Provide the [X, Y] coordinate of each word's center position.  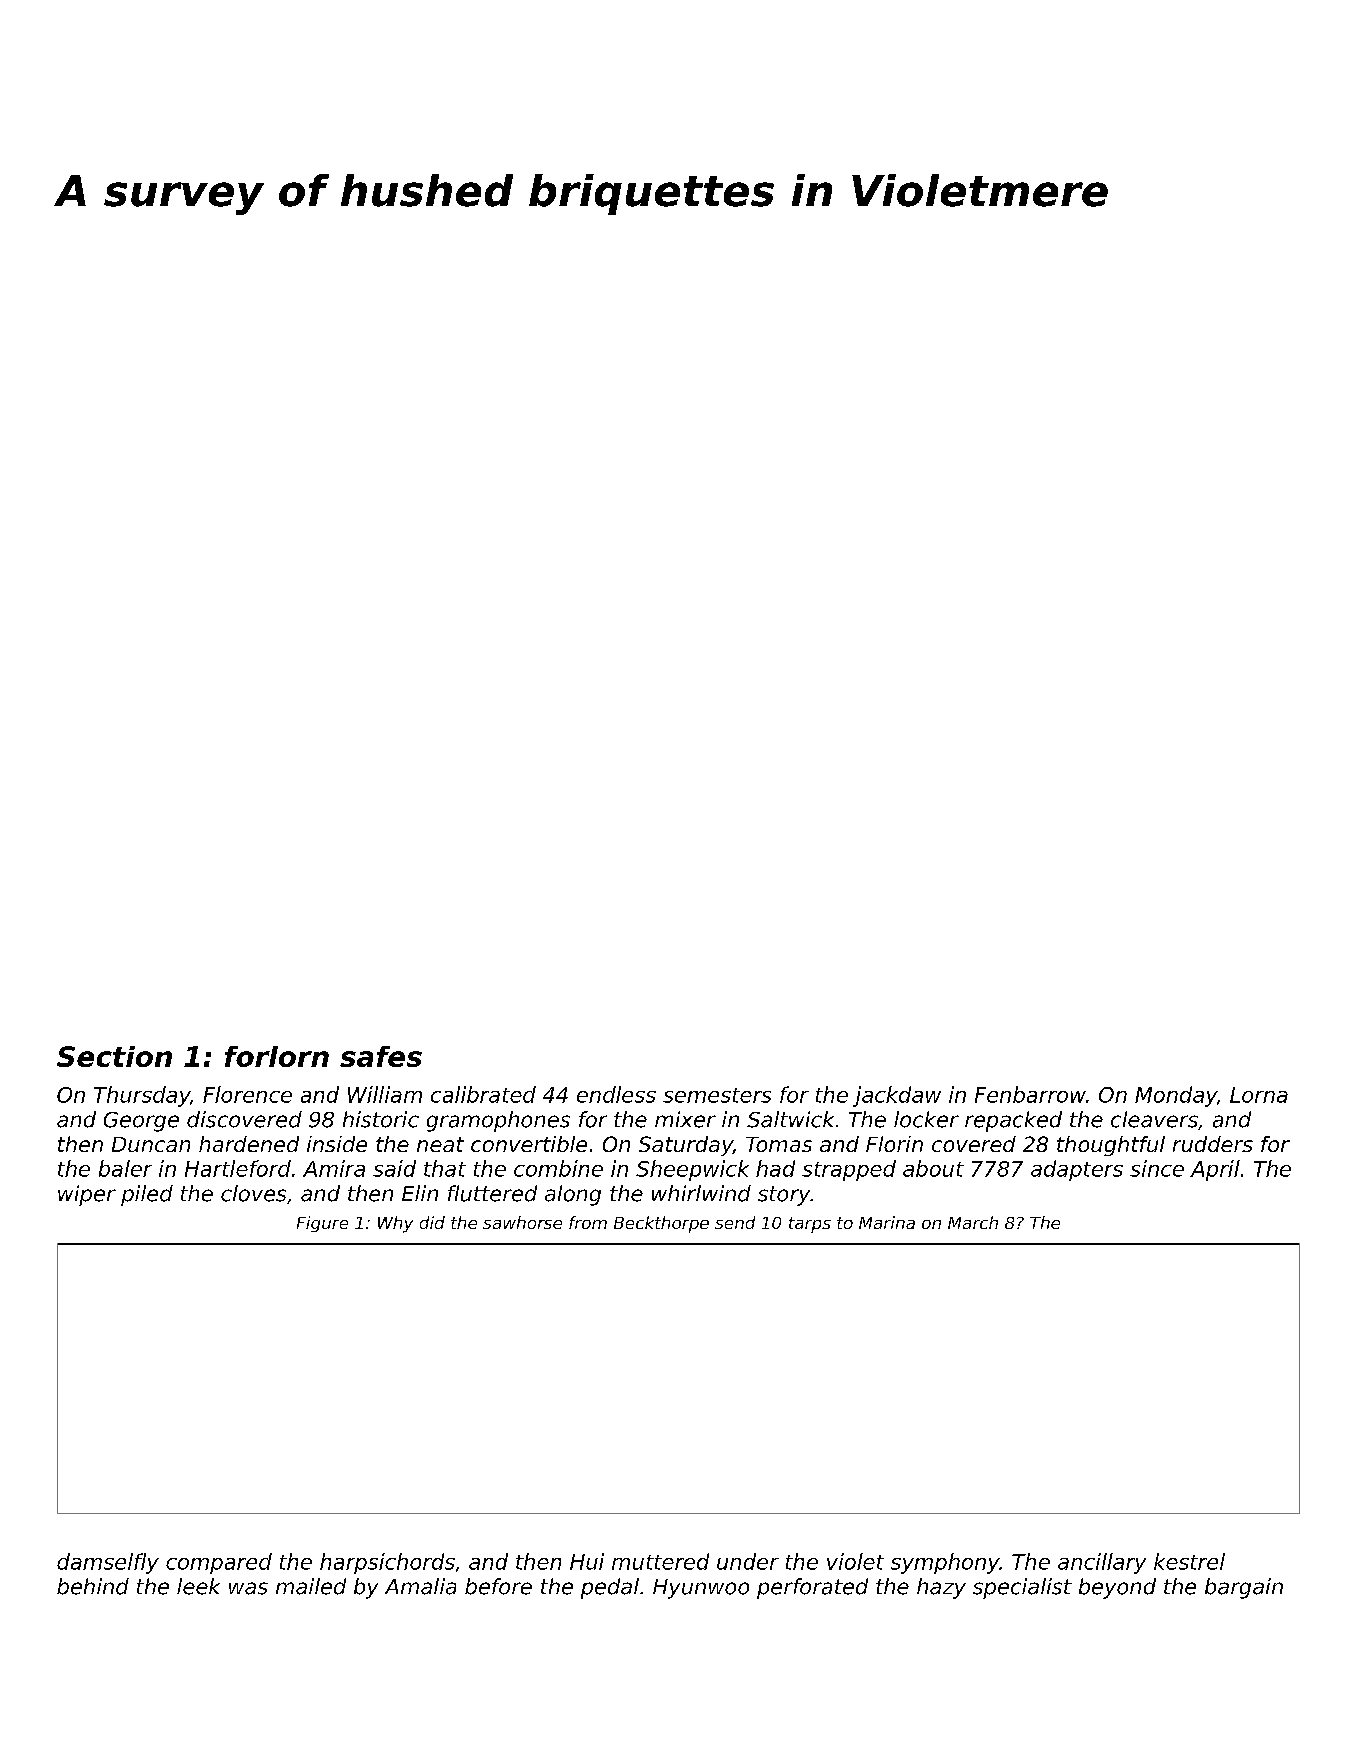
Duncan [151, 1144]
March [973, 1222]
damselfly [108, 1563]
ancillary [1102, 1563]
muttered [660, 1561]
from [588, 1222]
